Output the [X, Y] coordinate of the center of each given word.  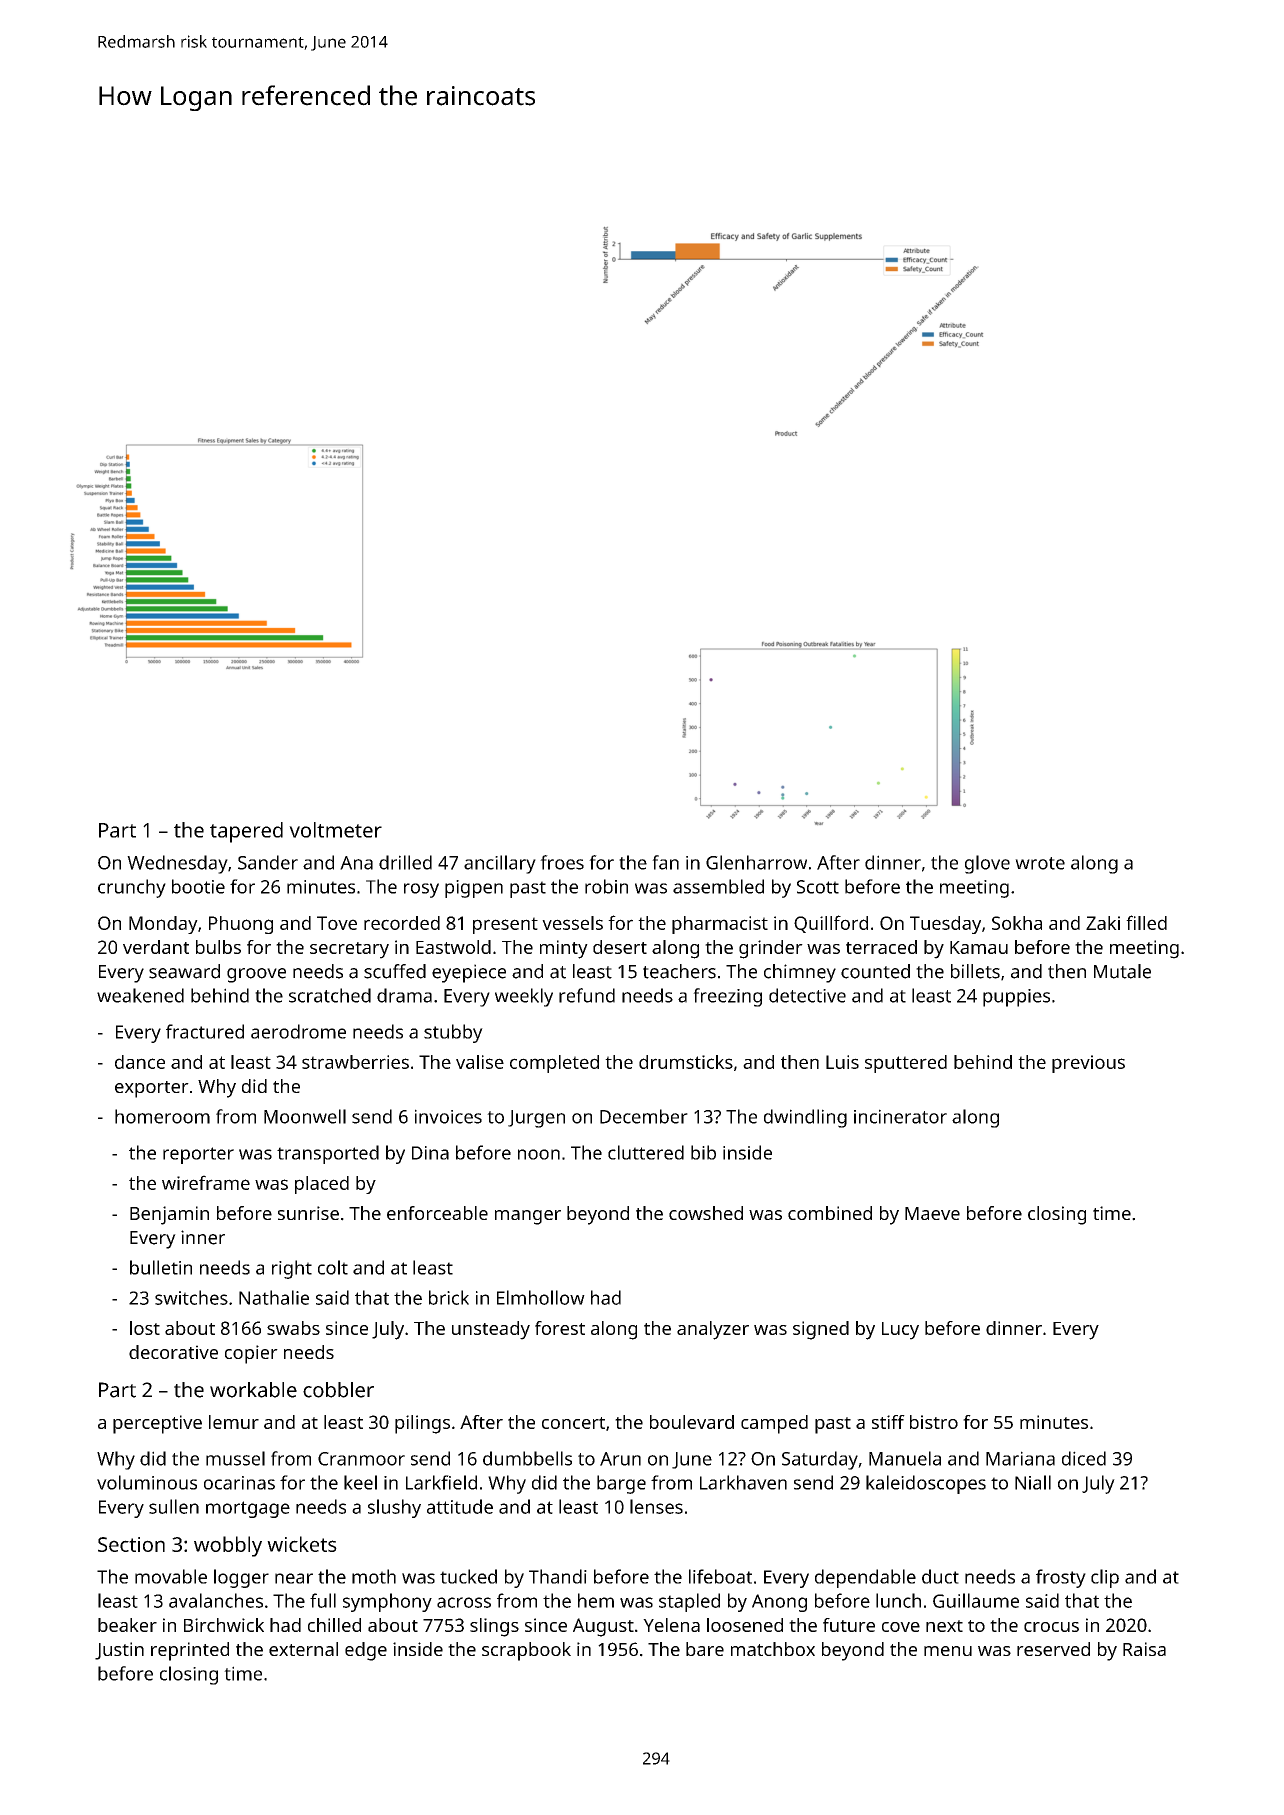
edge [366, 1651]
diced [1084, 1458]
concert [573, 1423]
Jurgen [536, 1119]
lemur [234, 1422]
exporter [152, 1089]
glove [987, 864]
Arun [620, 1459]
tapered [246, 832]
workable [253, 1390]
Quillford [831, 924]
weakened [140, 995]
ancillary [500, 864]
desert [620, 947]
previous [1088, 1064]
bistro [934, 1422]
